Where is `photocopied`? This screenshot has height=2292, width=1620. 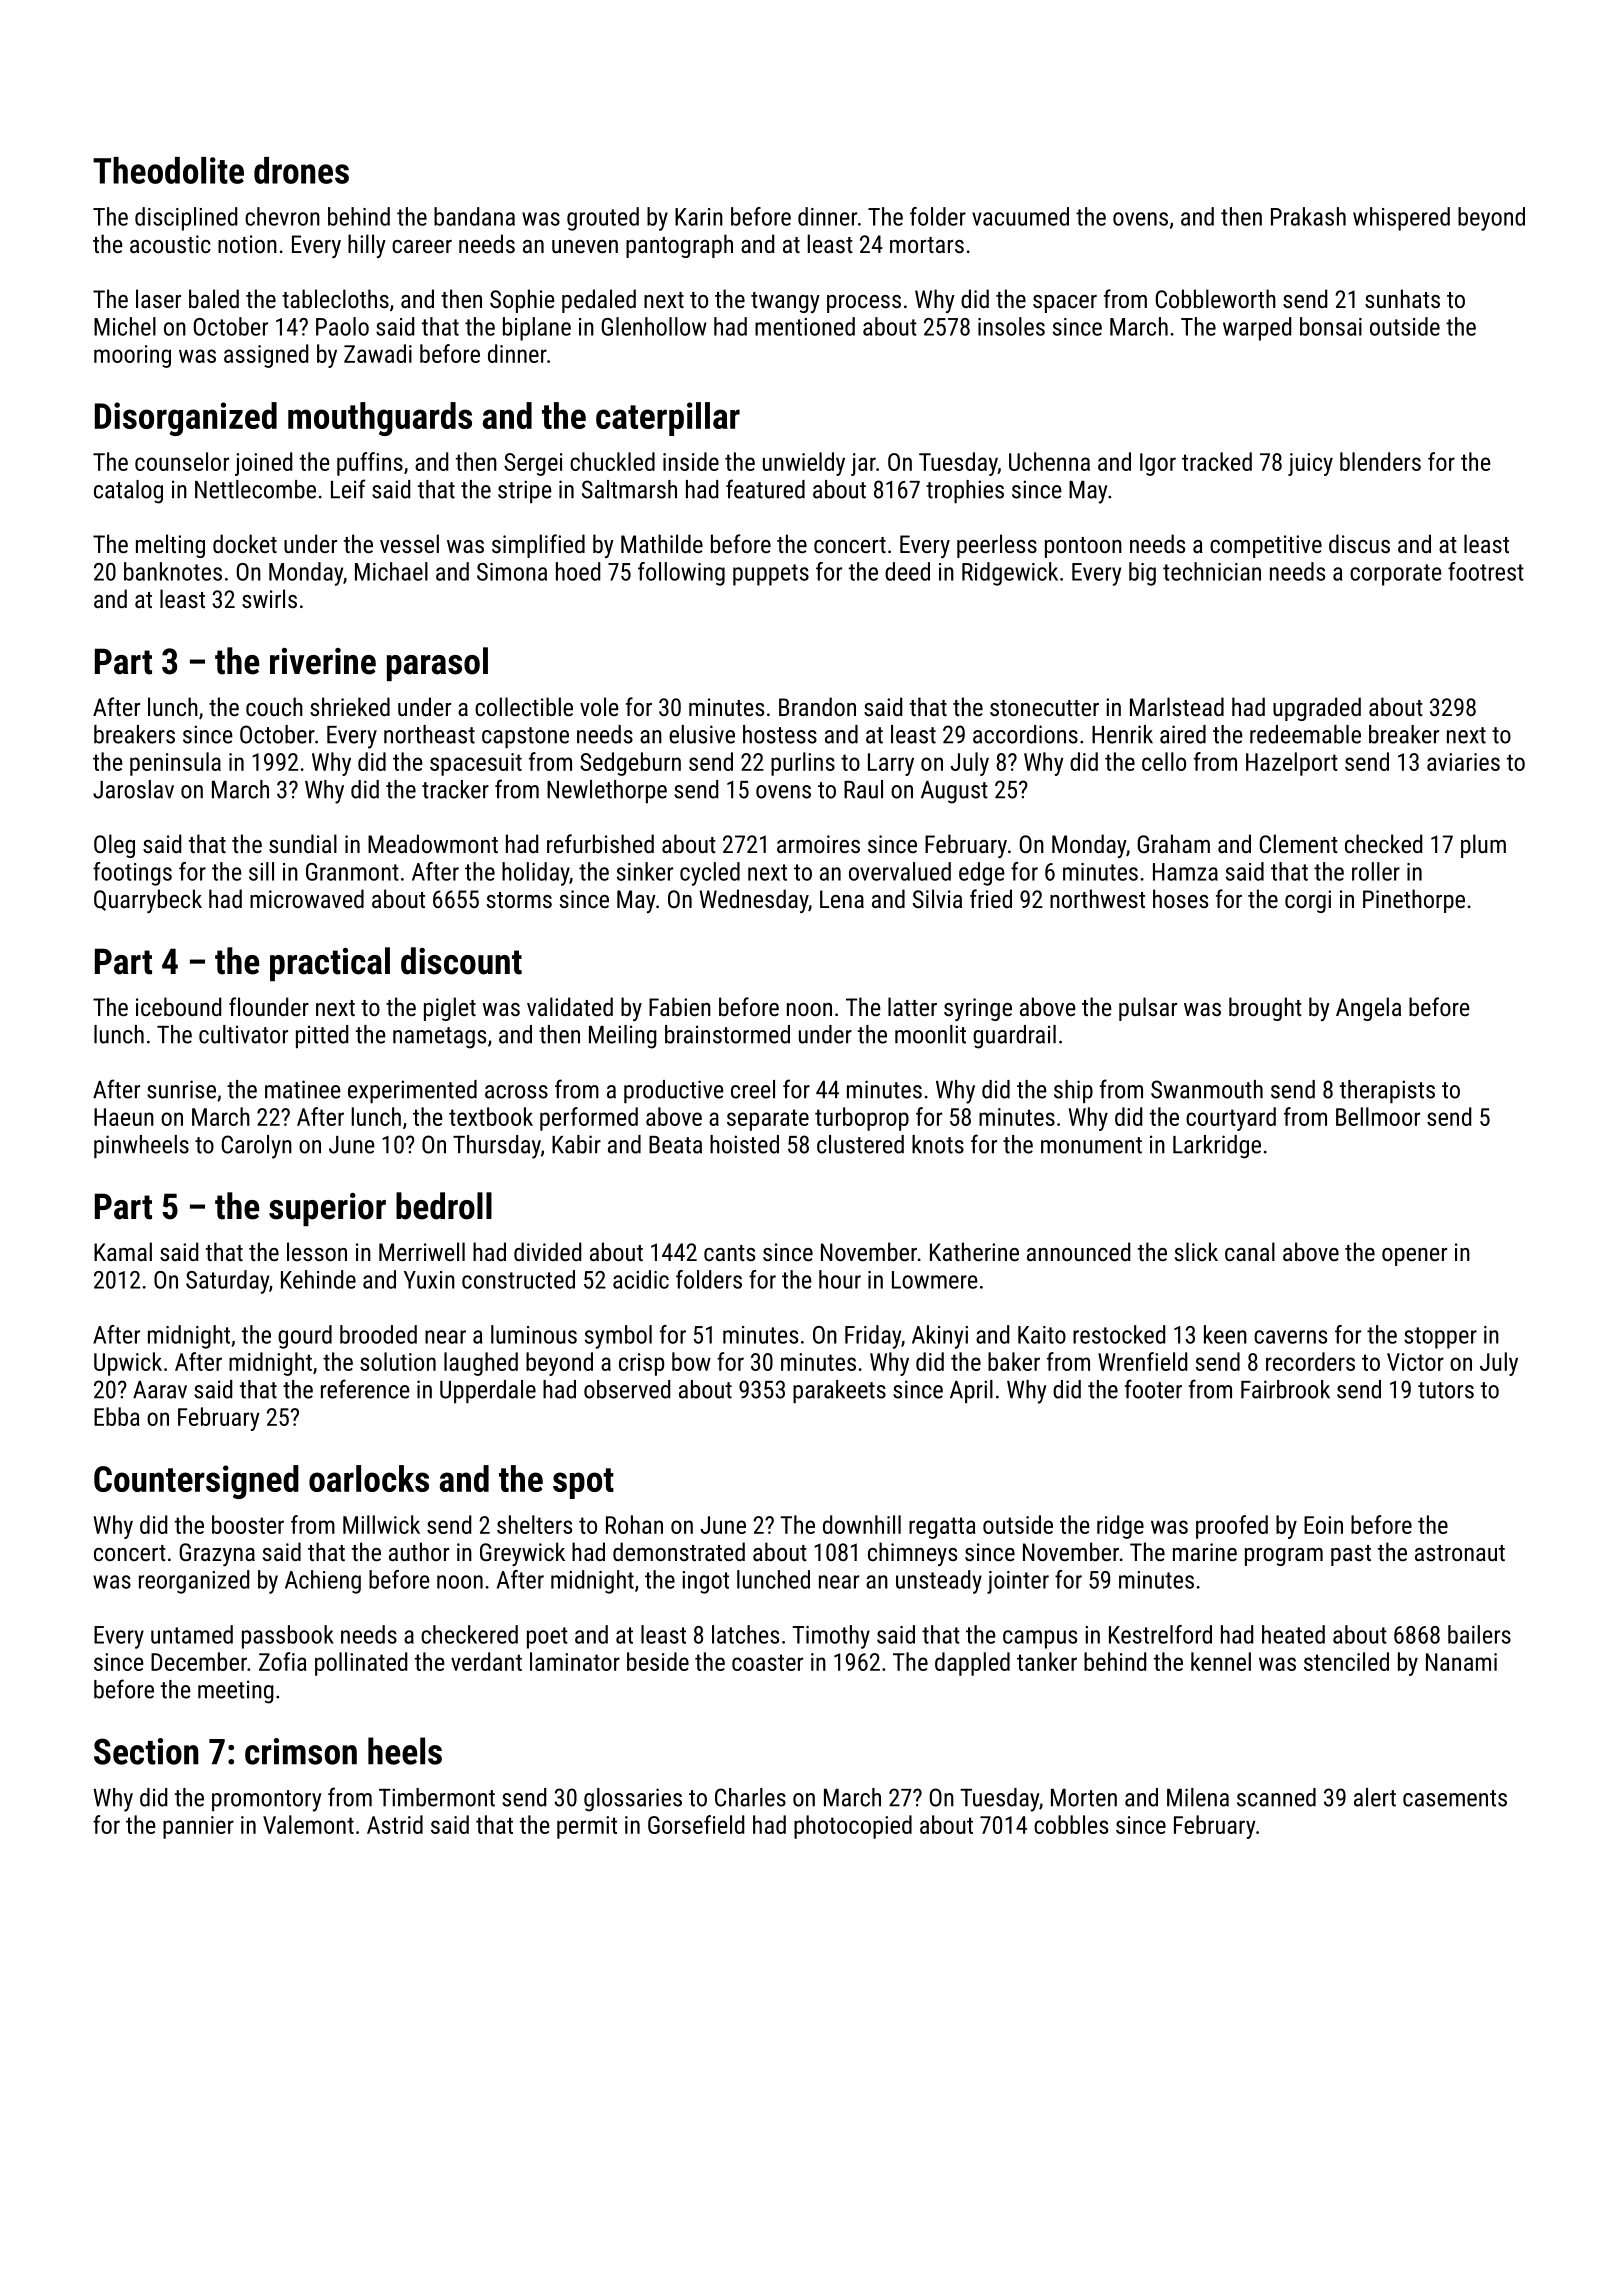
photocopied is located at coordinates (853, 1827).
